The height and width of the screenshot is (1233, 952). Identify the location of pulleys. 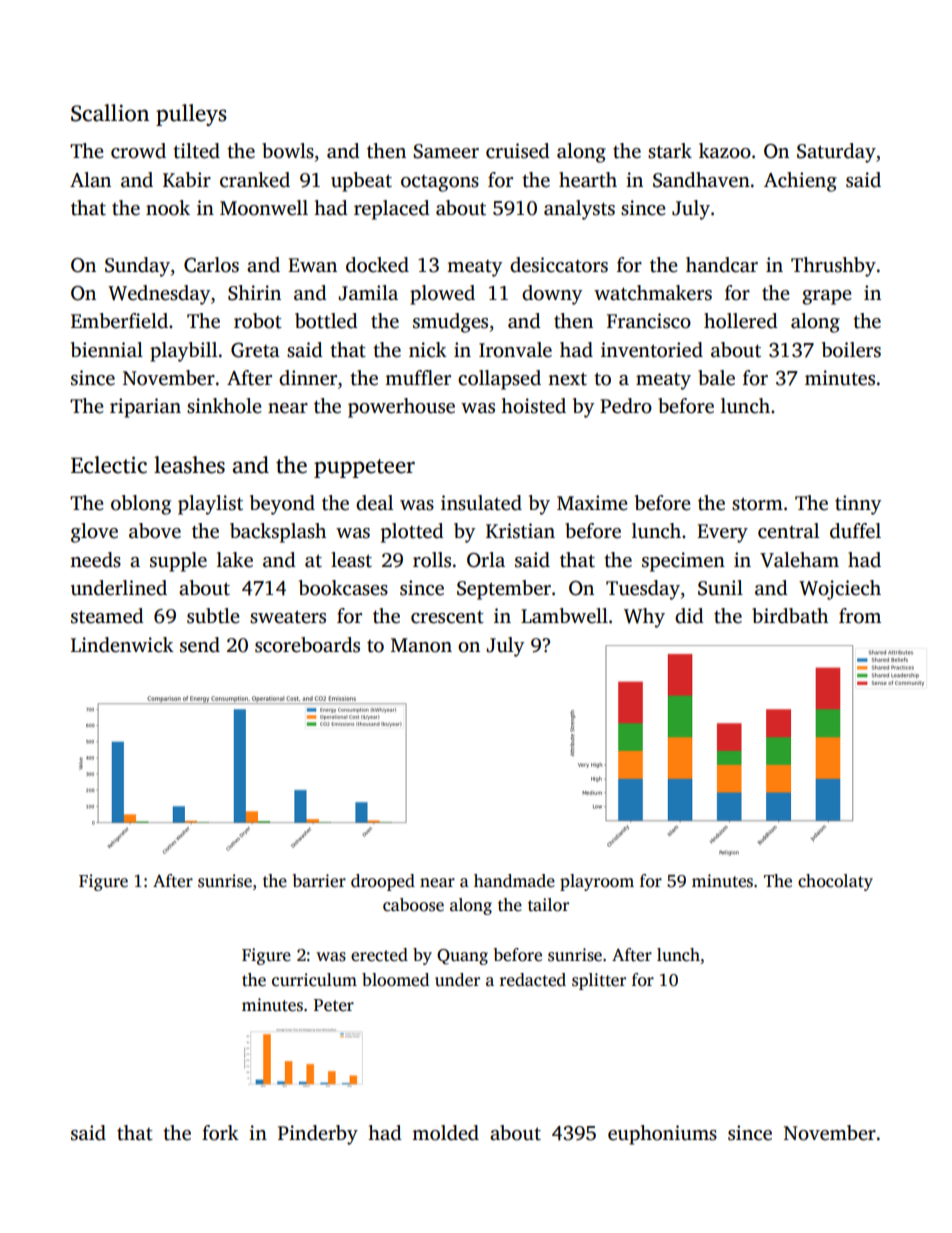
(191, 115).
